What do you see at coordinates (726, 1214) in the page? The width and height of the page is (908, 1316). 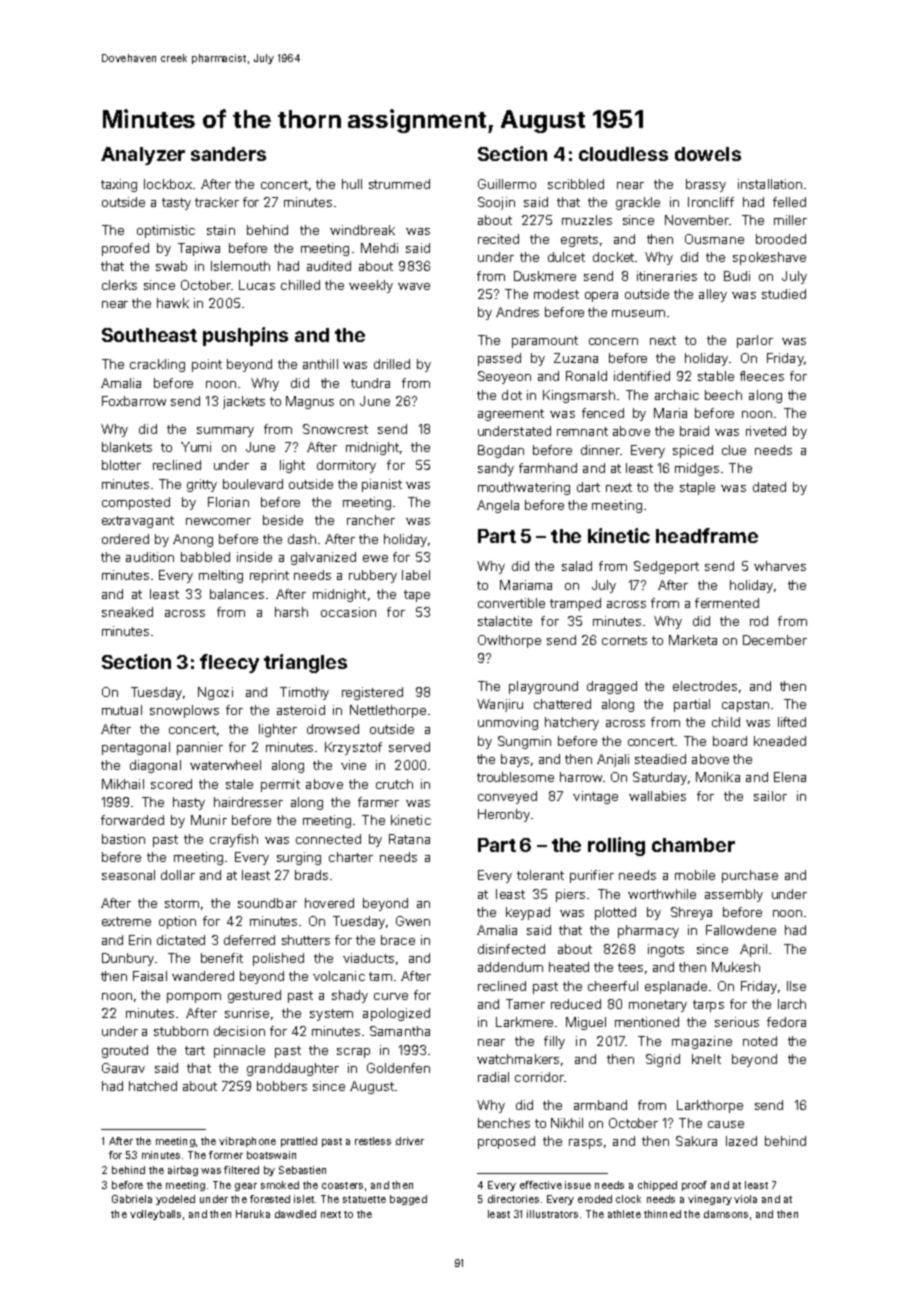 I see `damsons` at bounding box center [726, 1214].
